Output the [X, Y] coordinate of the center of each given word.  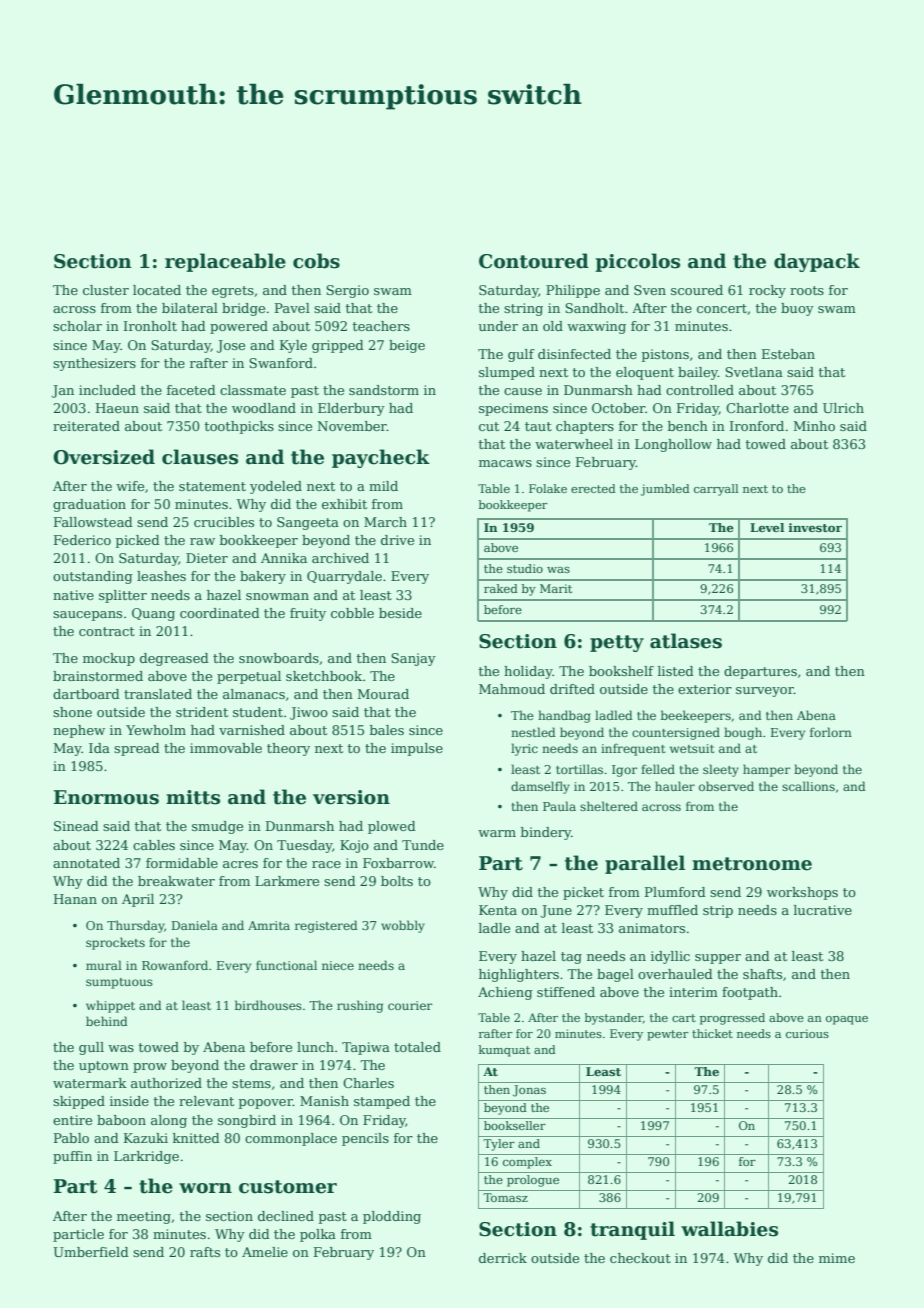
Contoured [534, 261]
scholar [77, 326]
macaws [505, 463]
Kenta [498, 910]
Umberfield [91, 1252]
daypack [817, 262]
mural [104, 965]
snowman [277, 596]
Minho [814, 426]
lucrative [823, 910]
